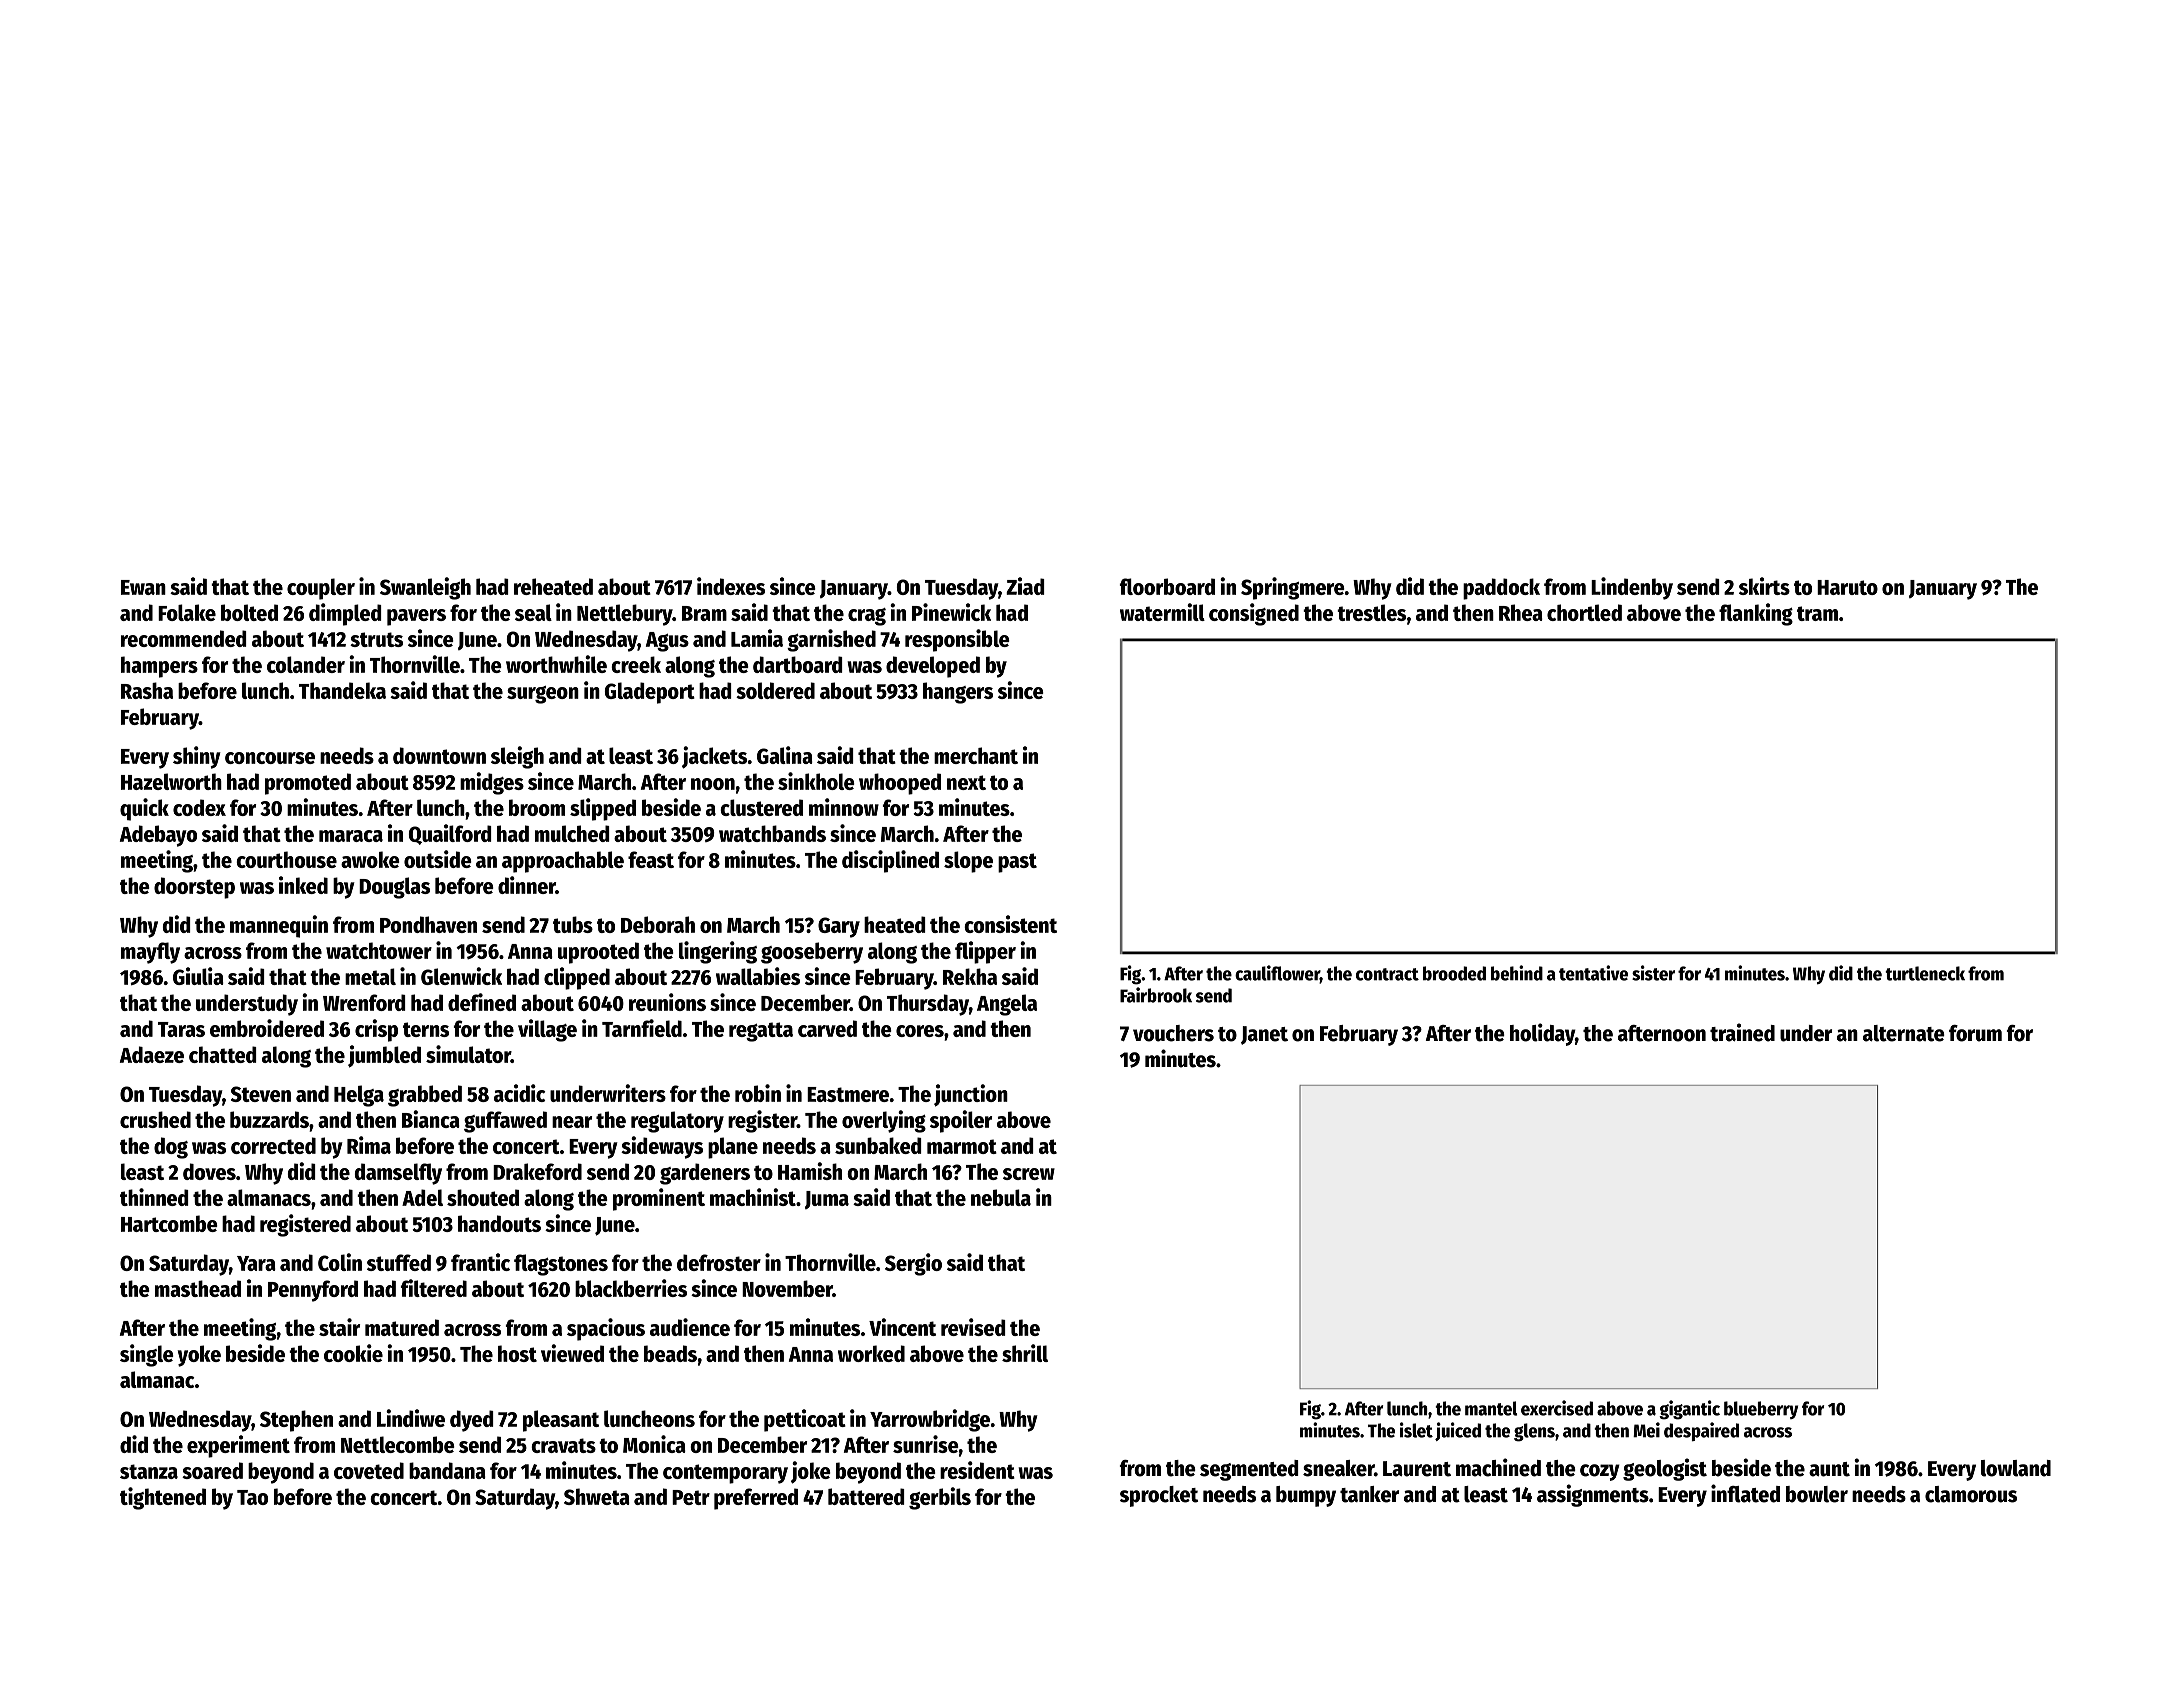  I want to click on sprocket, so click(1159, 1496).
